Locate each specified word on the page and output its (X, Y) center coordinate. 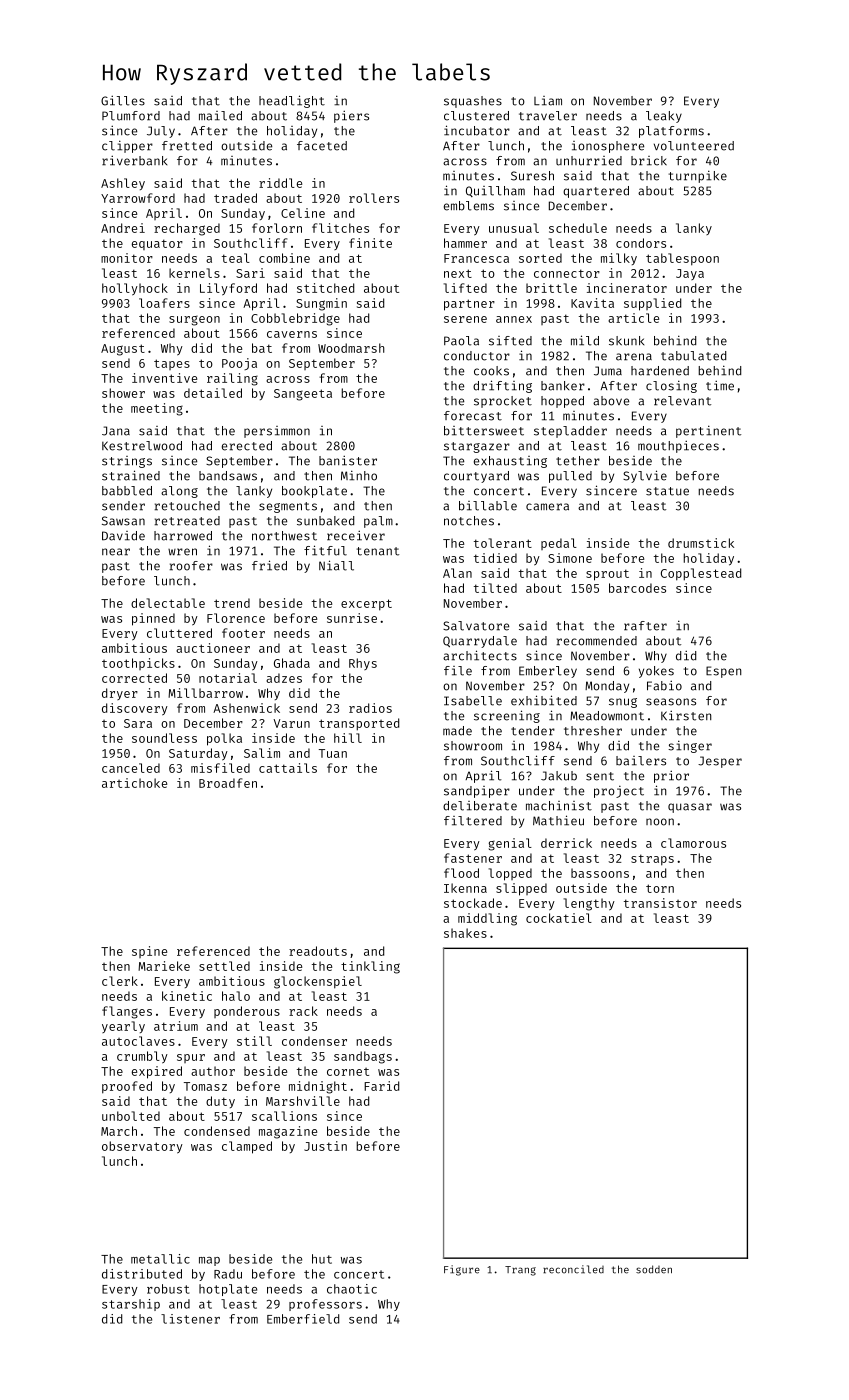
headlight (292, 101)
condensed (217, 1131)
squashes (473, 102)
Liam (548, 101)
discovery (135, 709)
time (720, 385)
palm (378, 522)
